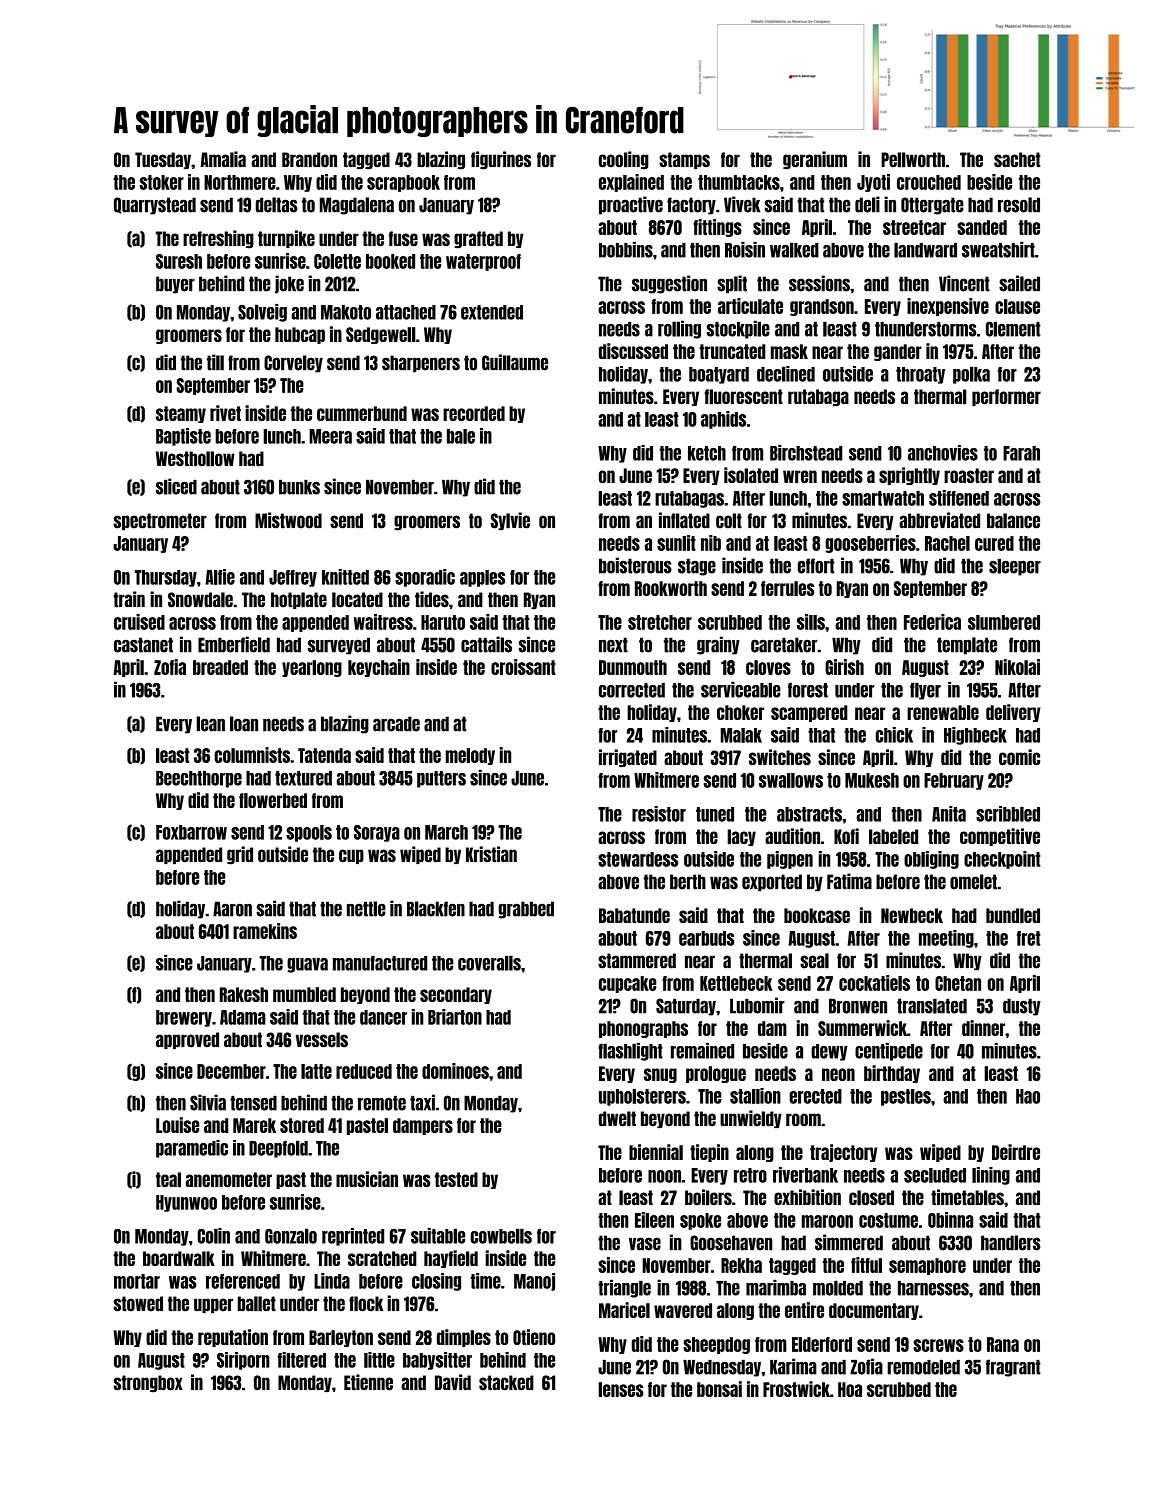  Describe the element at coordinates (148, 1384) in the screenshot. I see `strongbox` at that location.
